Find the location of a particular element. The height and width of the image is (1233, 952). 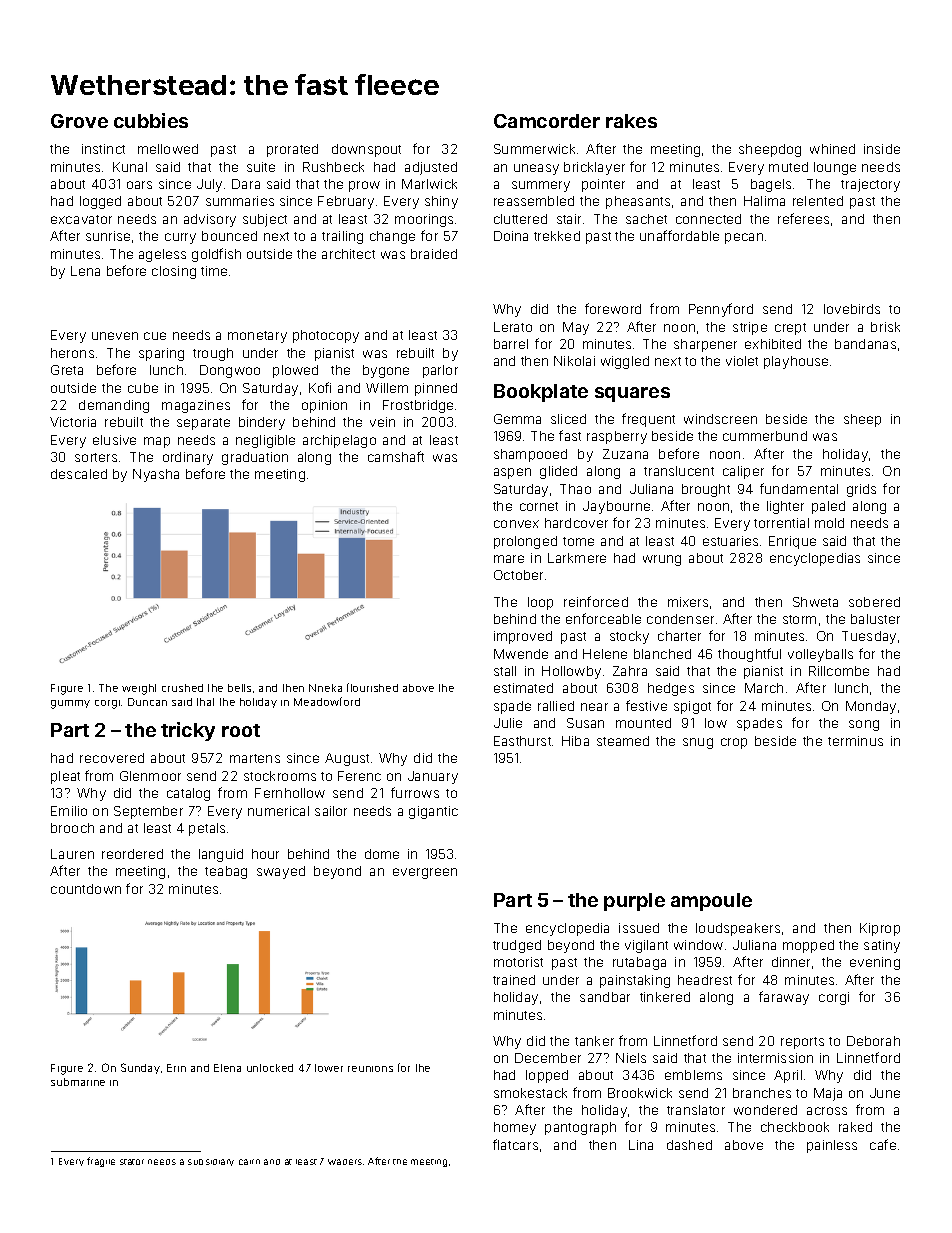

cairn is located at coordinates (249, 1162).
